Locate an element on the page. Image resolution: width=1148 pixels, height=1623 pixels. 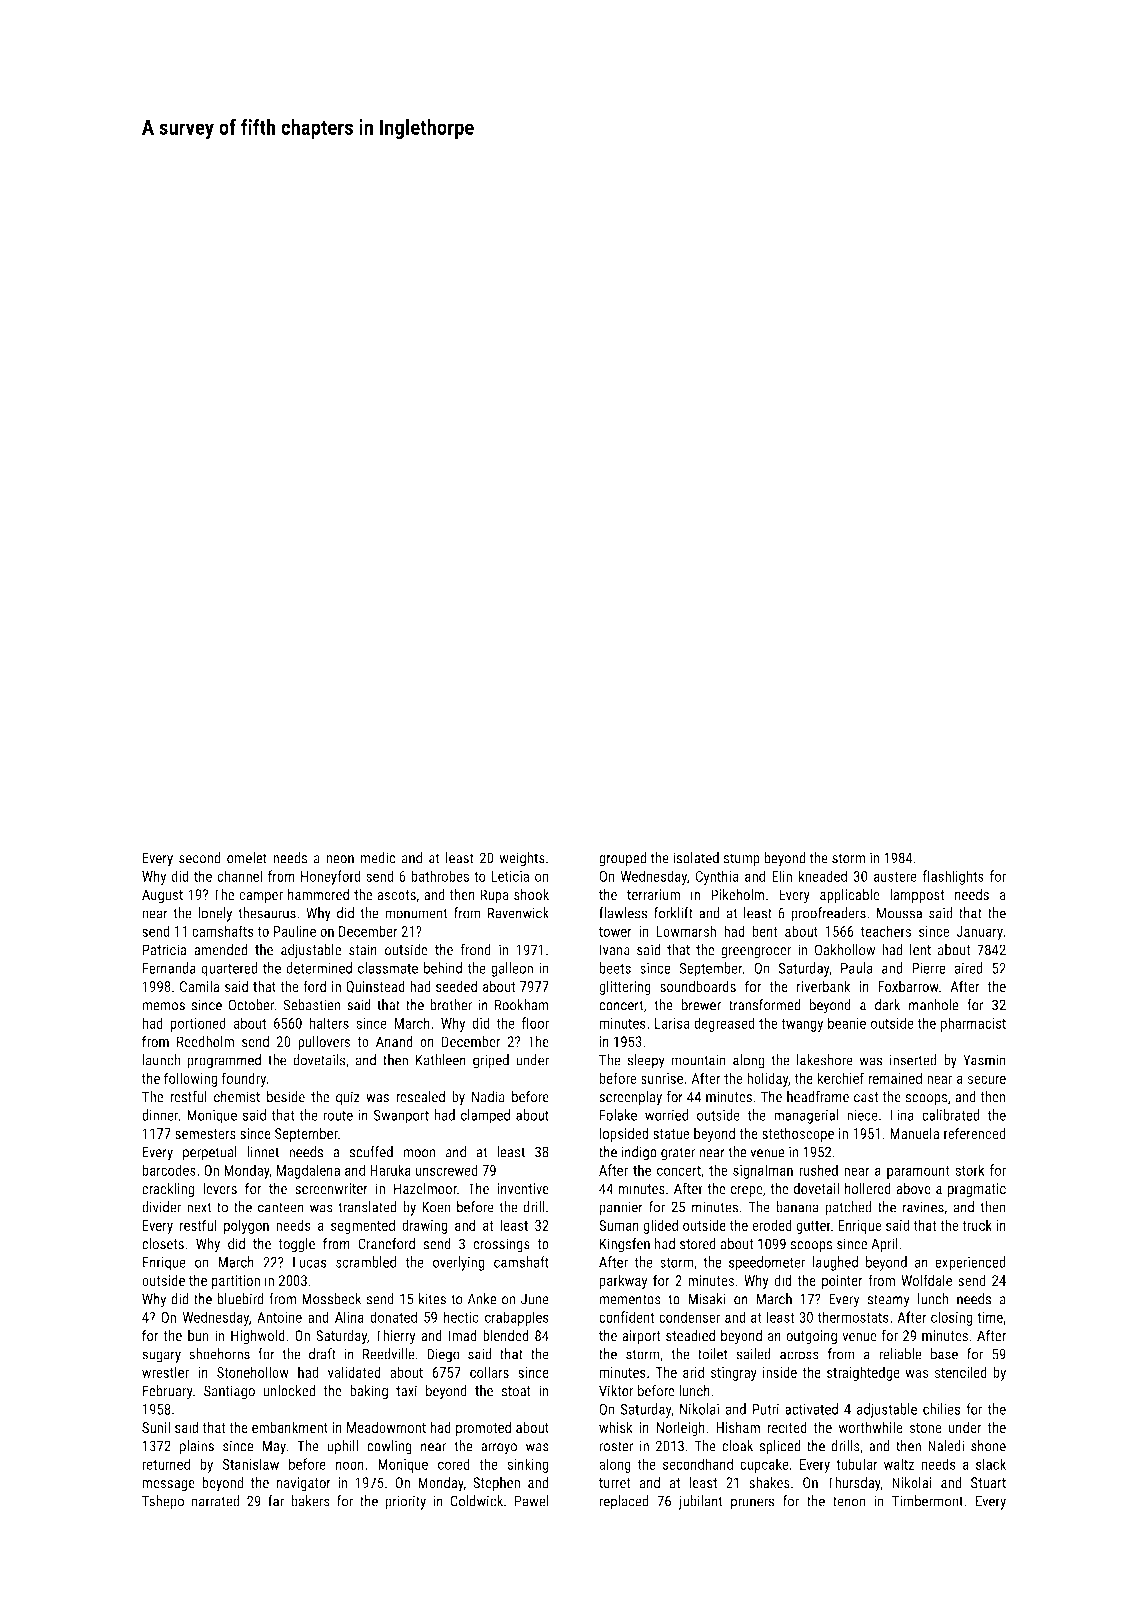
neon is located at coordinates (340, 859).
